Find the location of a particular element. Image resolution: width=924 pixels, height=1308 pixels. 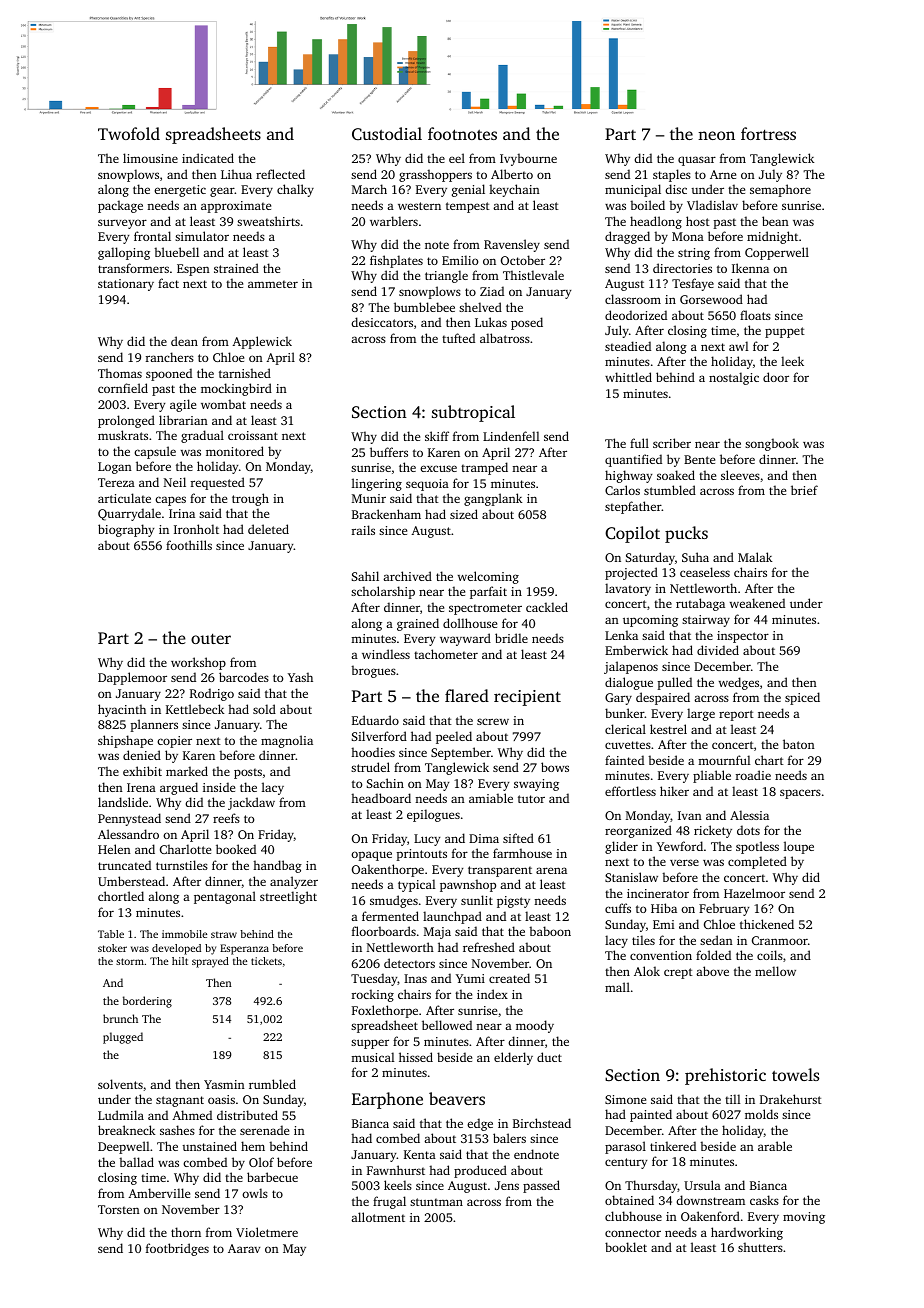

weakened is located at coordinates (757, 603).
